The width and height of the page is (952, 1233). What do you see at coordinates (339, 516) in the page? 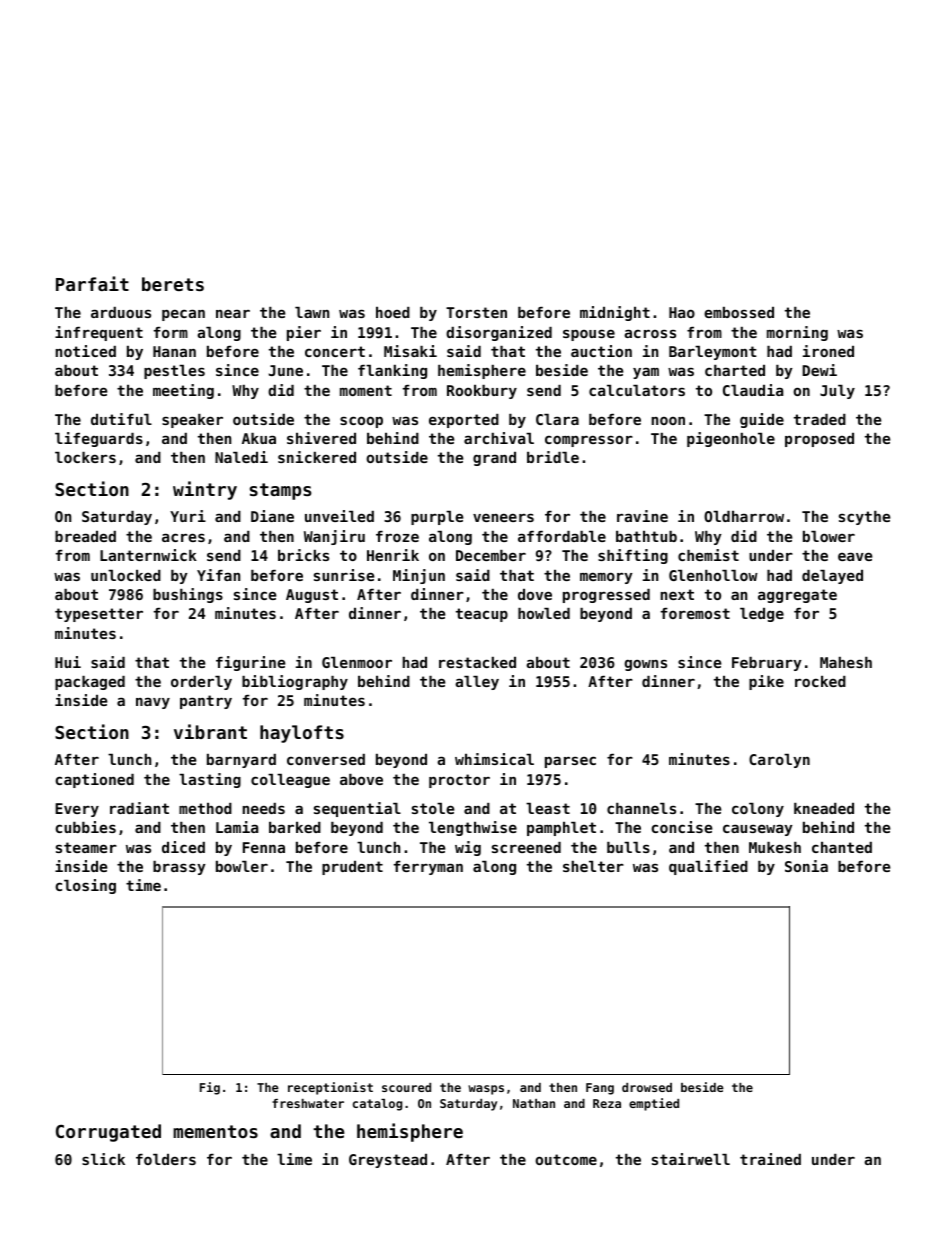
I see `unveiled` at bounding box center [339, 516].
